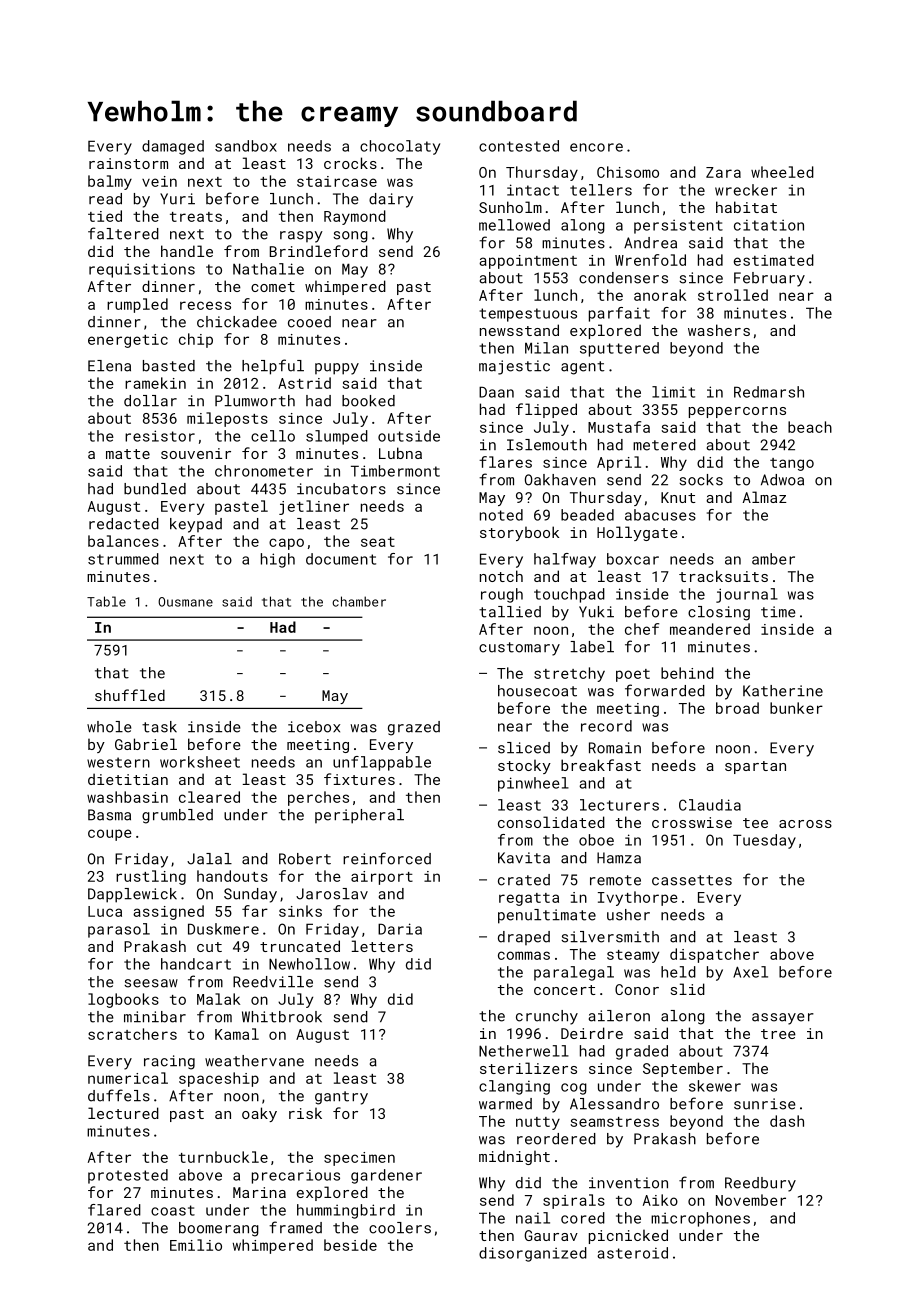 The image size is (924, 1308). What do you see at coordinates (519, 146) in the screenshot?
I see `contested` at bounding box center [519, 146].
